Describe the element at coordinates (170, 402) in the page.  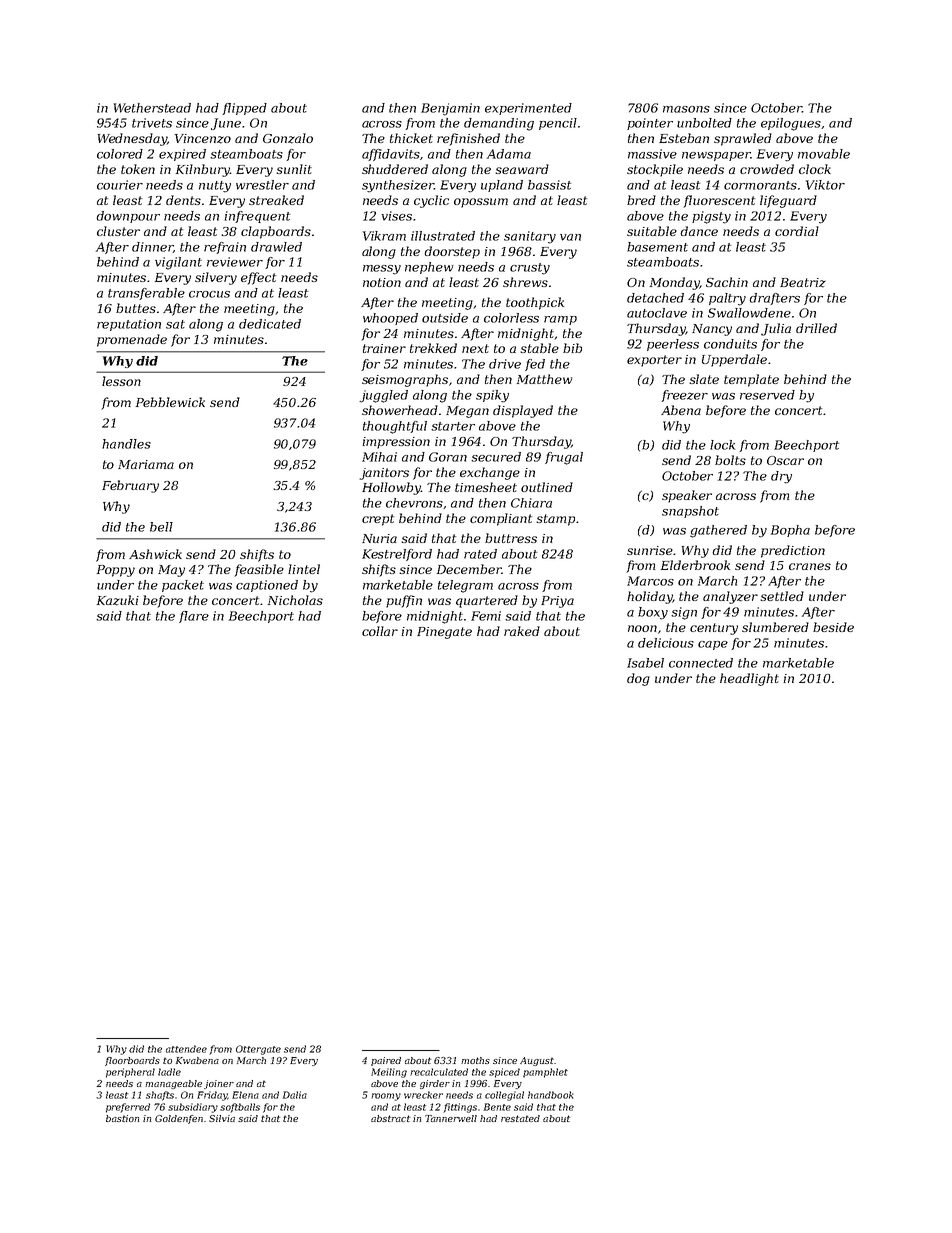
I see `Pebblewick` at that location.
